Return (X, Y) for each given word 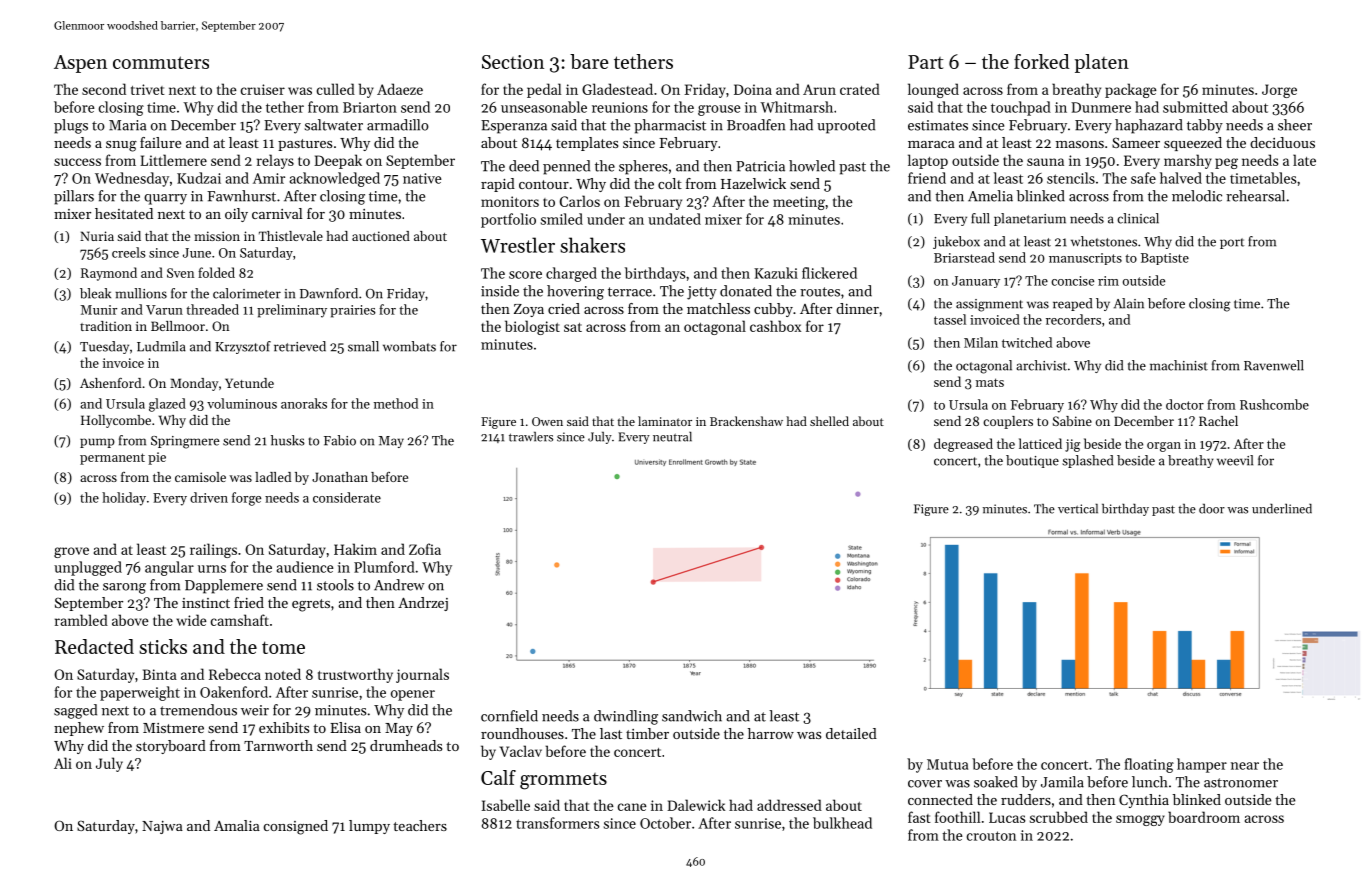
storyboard (171, 747)
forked (1041, 61)
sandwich (692, 716)
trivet (148, 89)
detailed (851, 733)
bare (589, 61)
